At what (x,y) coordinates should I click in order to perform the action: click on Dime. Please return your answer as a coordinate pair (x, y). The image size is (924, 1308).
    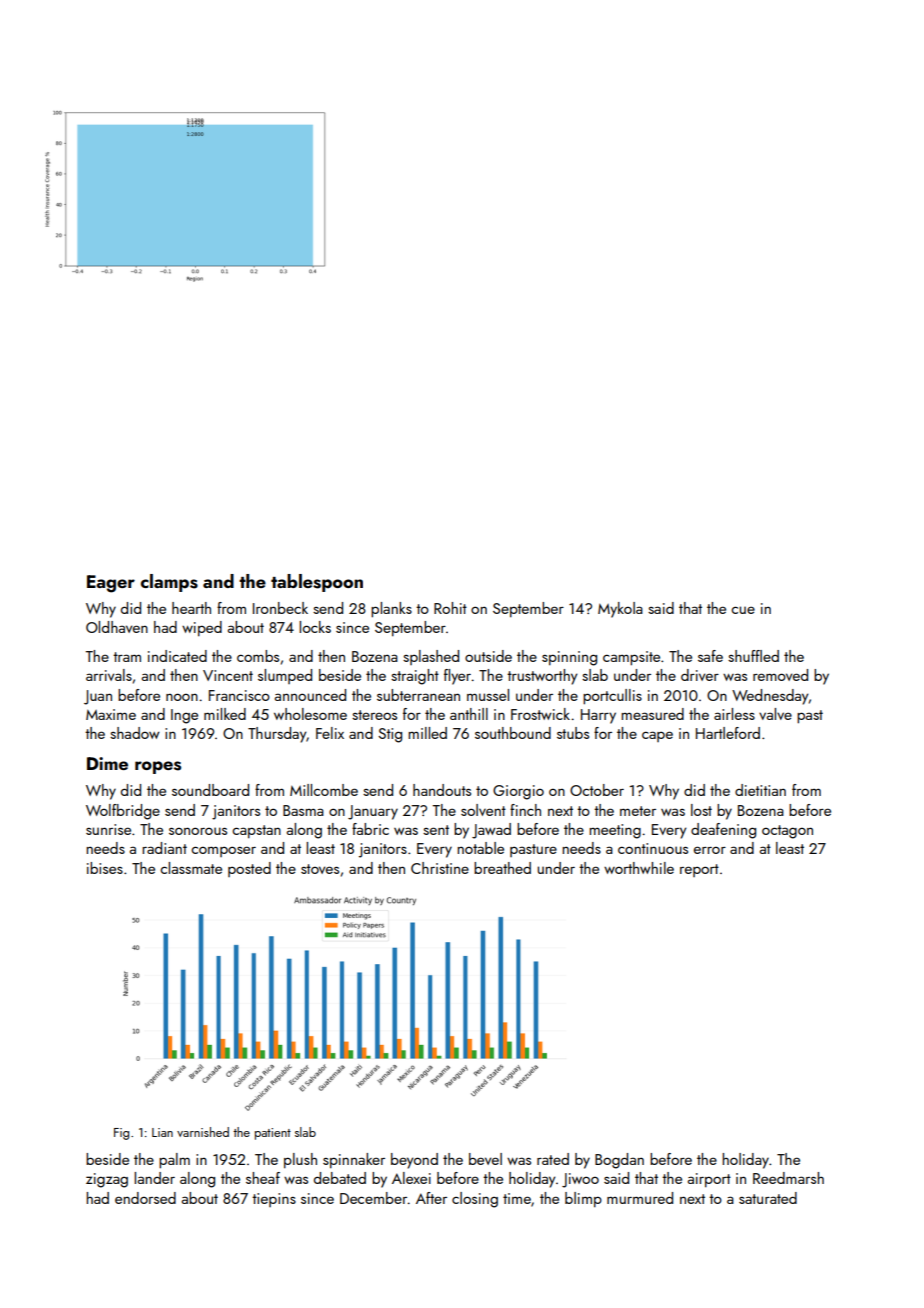
    Looking at the image, I should click on (107, 763).
